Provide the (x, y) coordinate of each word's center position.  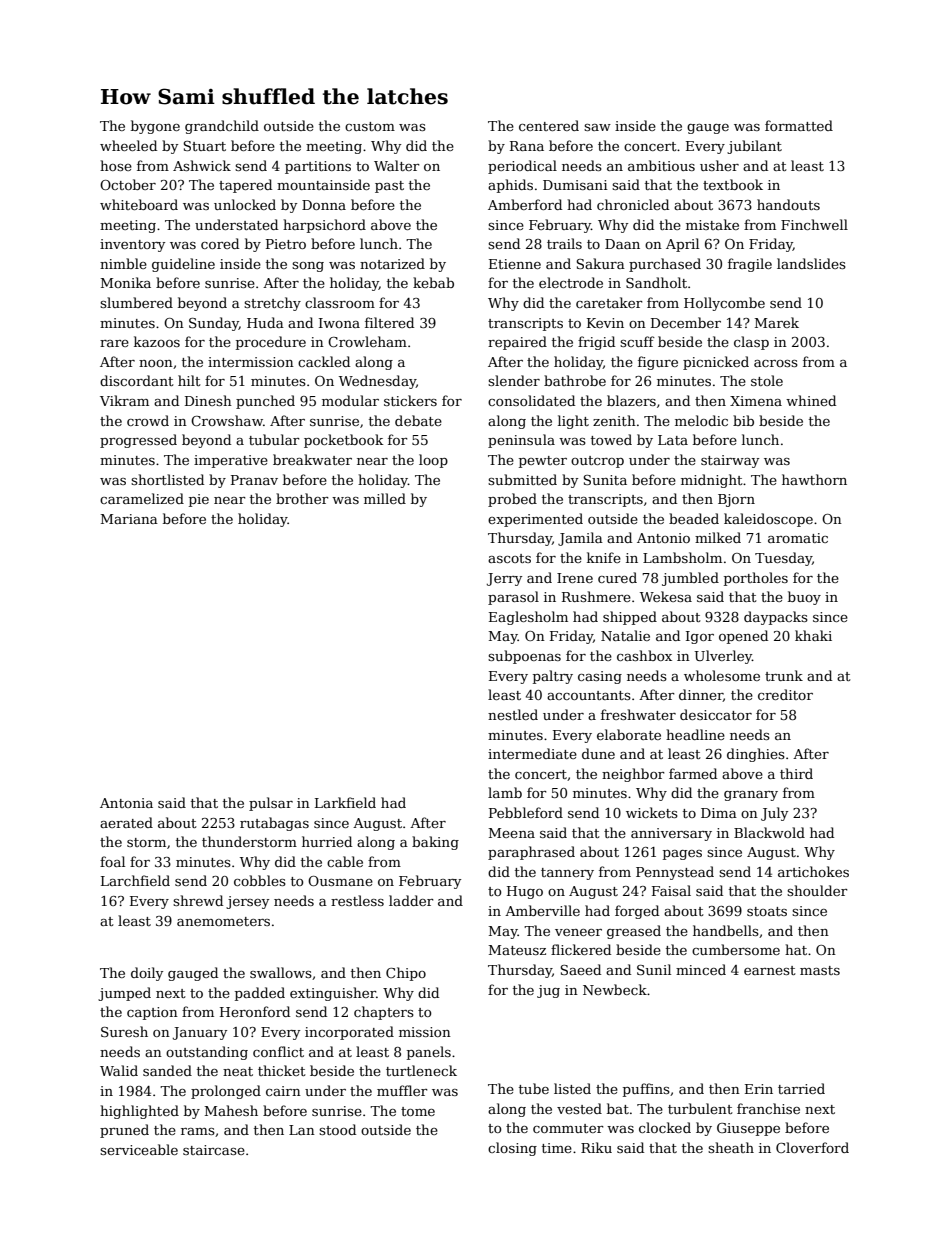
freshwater (638, 714)
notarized (392, 263)
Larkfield (345, 802)
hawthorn (814, 479)
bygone (155, 127)
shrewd (198, 900)
